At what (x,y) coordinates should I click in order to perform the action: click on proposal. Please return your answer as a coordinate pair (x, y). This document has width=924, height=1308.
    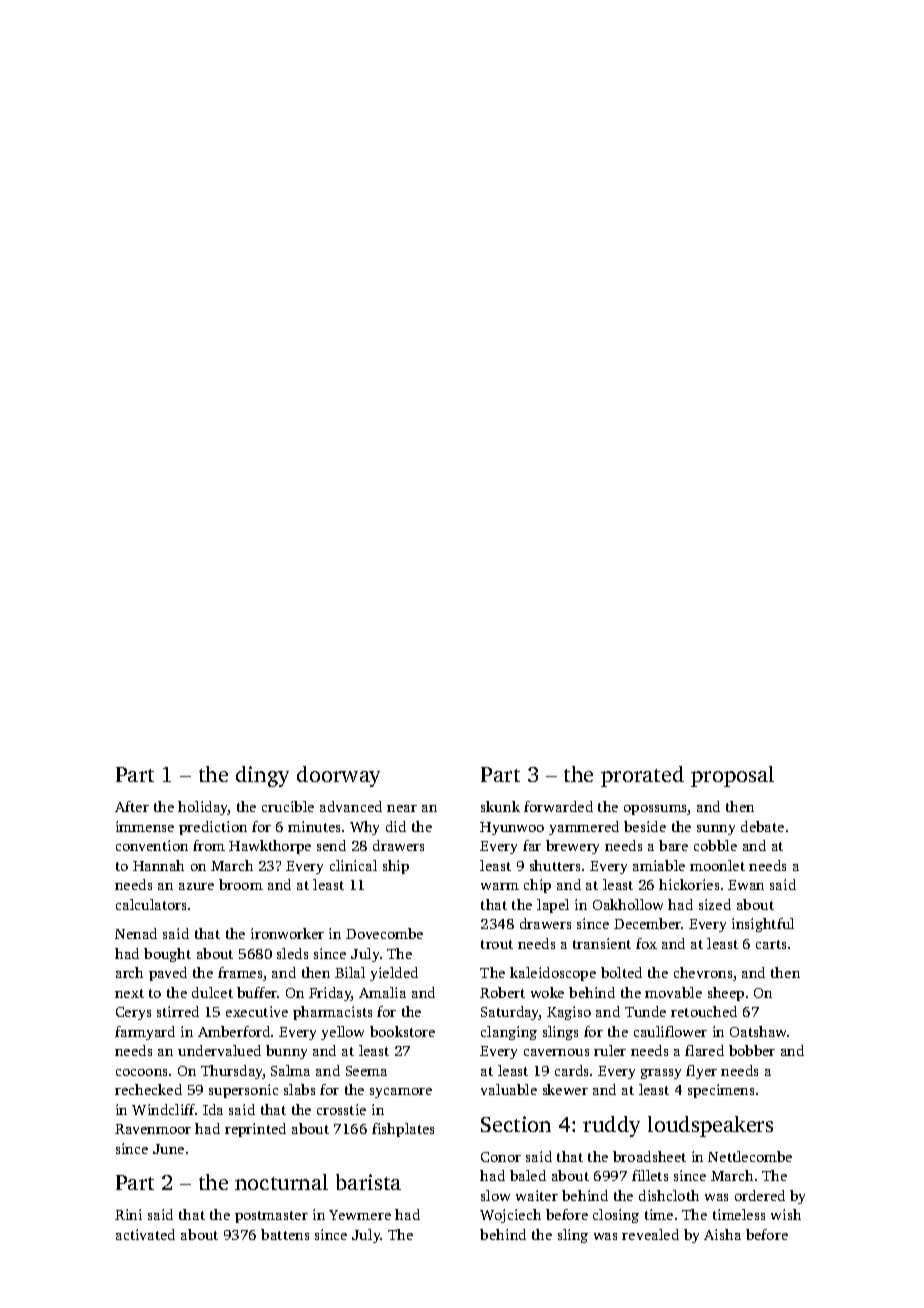
    Looking at the image, I should click on (732, 776).
